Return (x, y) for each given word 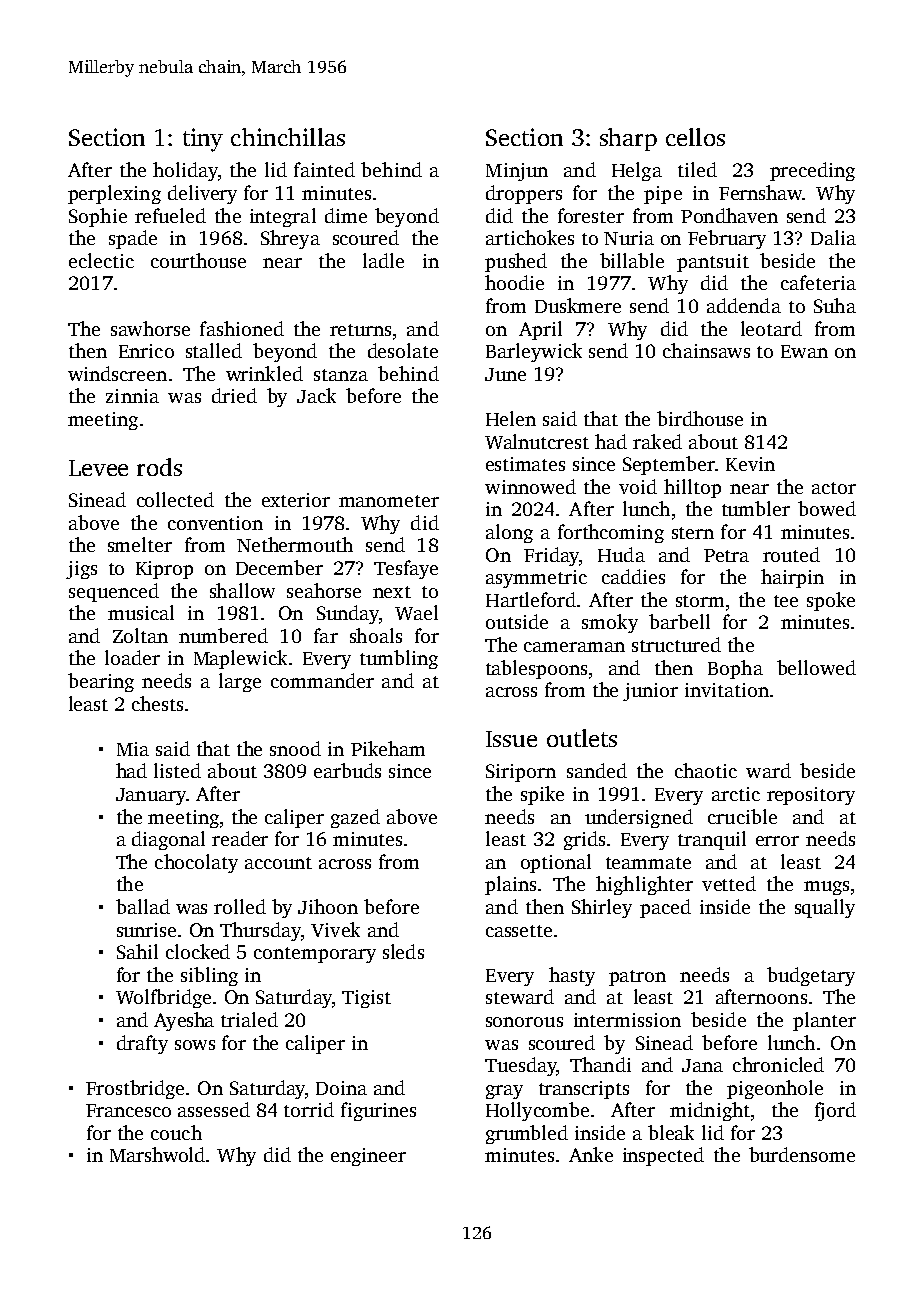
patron (637, 978)
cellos (695, 137)
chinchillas (288, 137)
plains (510, 885)
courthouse (198, 260)
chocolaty (196, 863)
